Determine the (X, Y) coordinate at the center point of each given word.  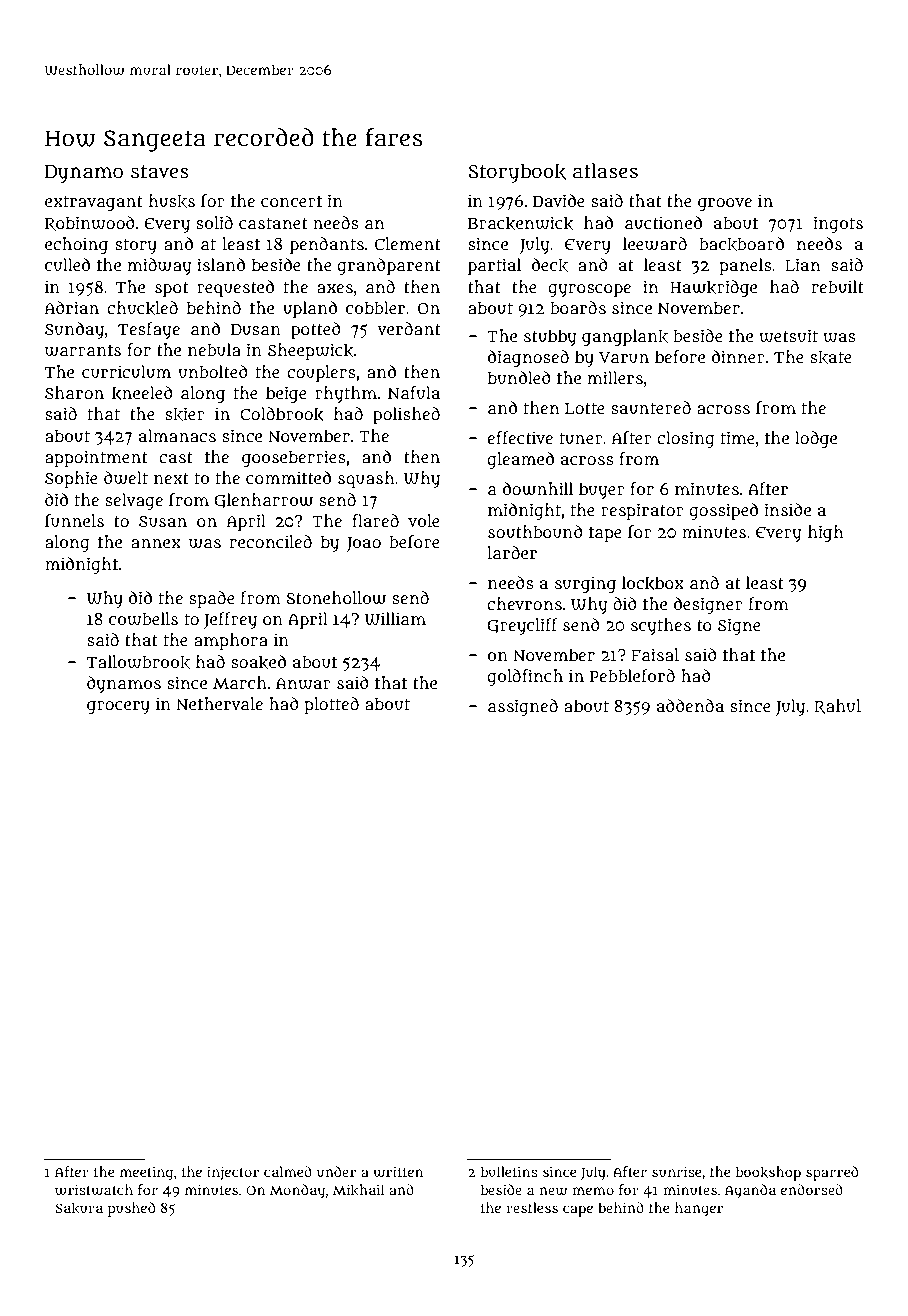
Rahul (837, 706)
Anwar (303, 684)
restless (532, 1207)
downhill (538, 489)
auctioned (663, 223)
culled (67, 264)
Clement (408, 243)
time (737, 437)
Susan (163, 522)
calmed (288, 1171)
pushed (131, 1209)
